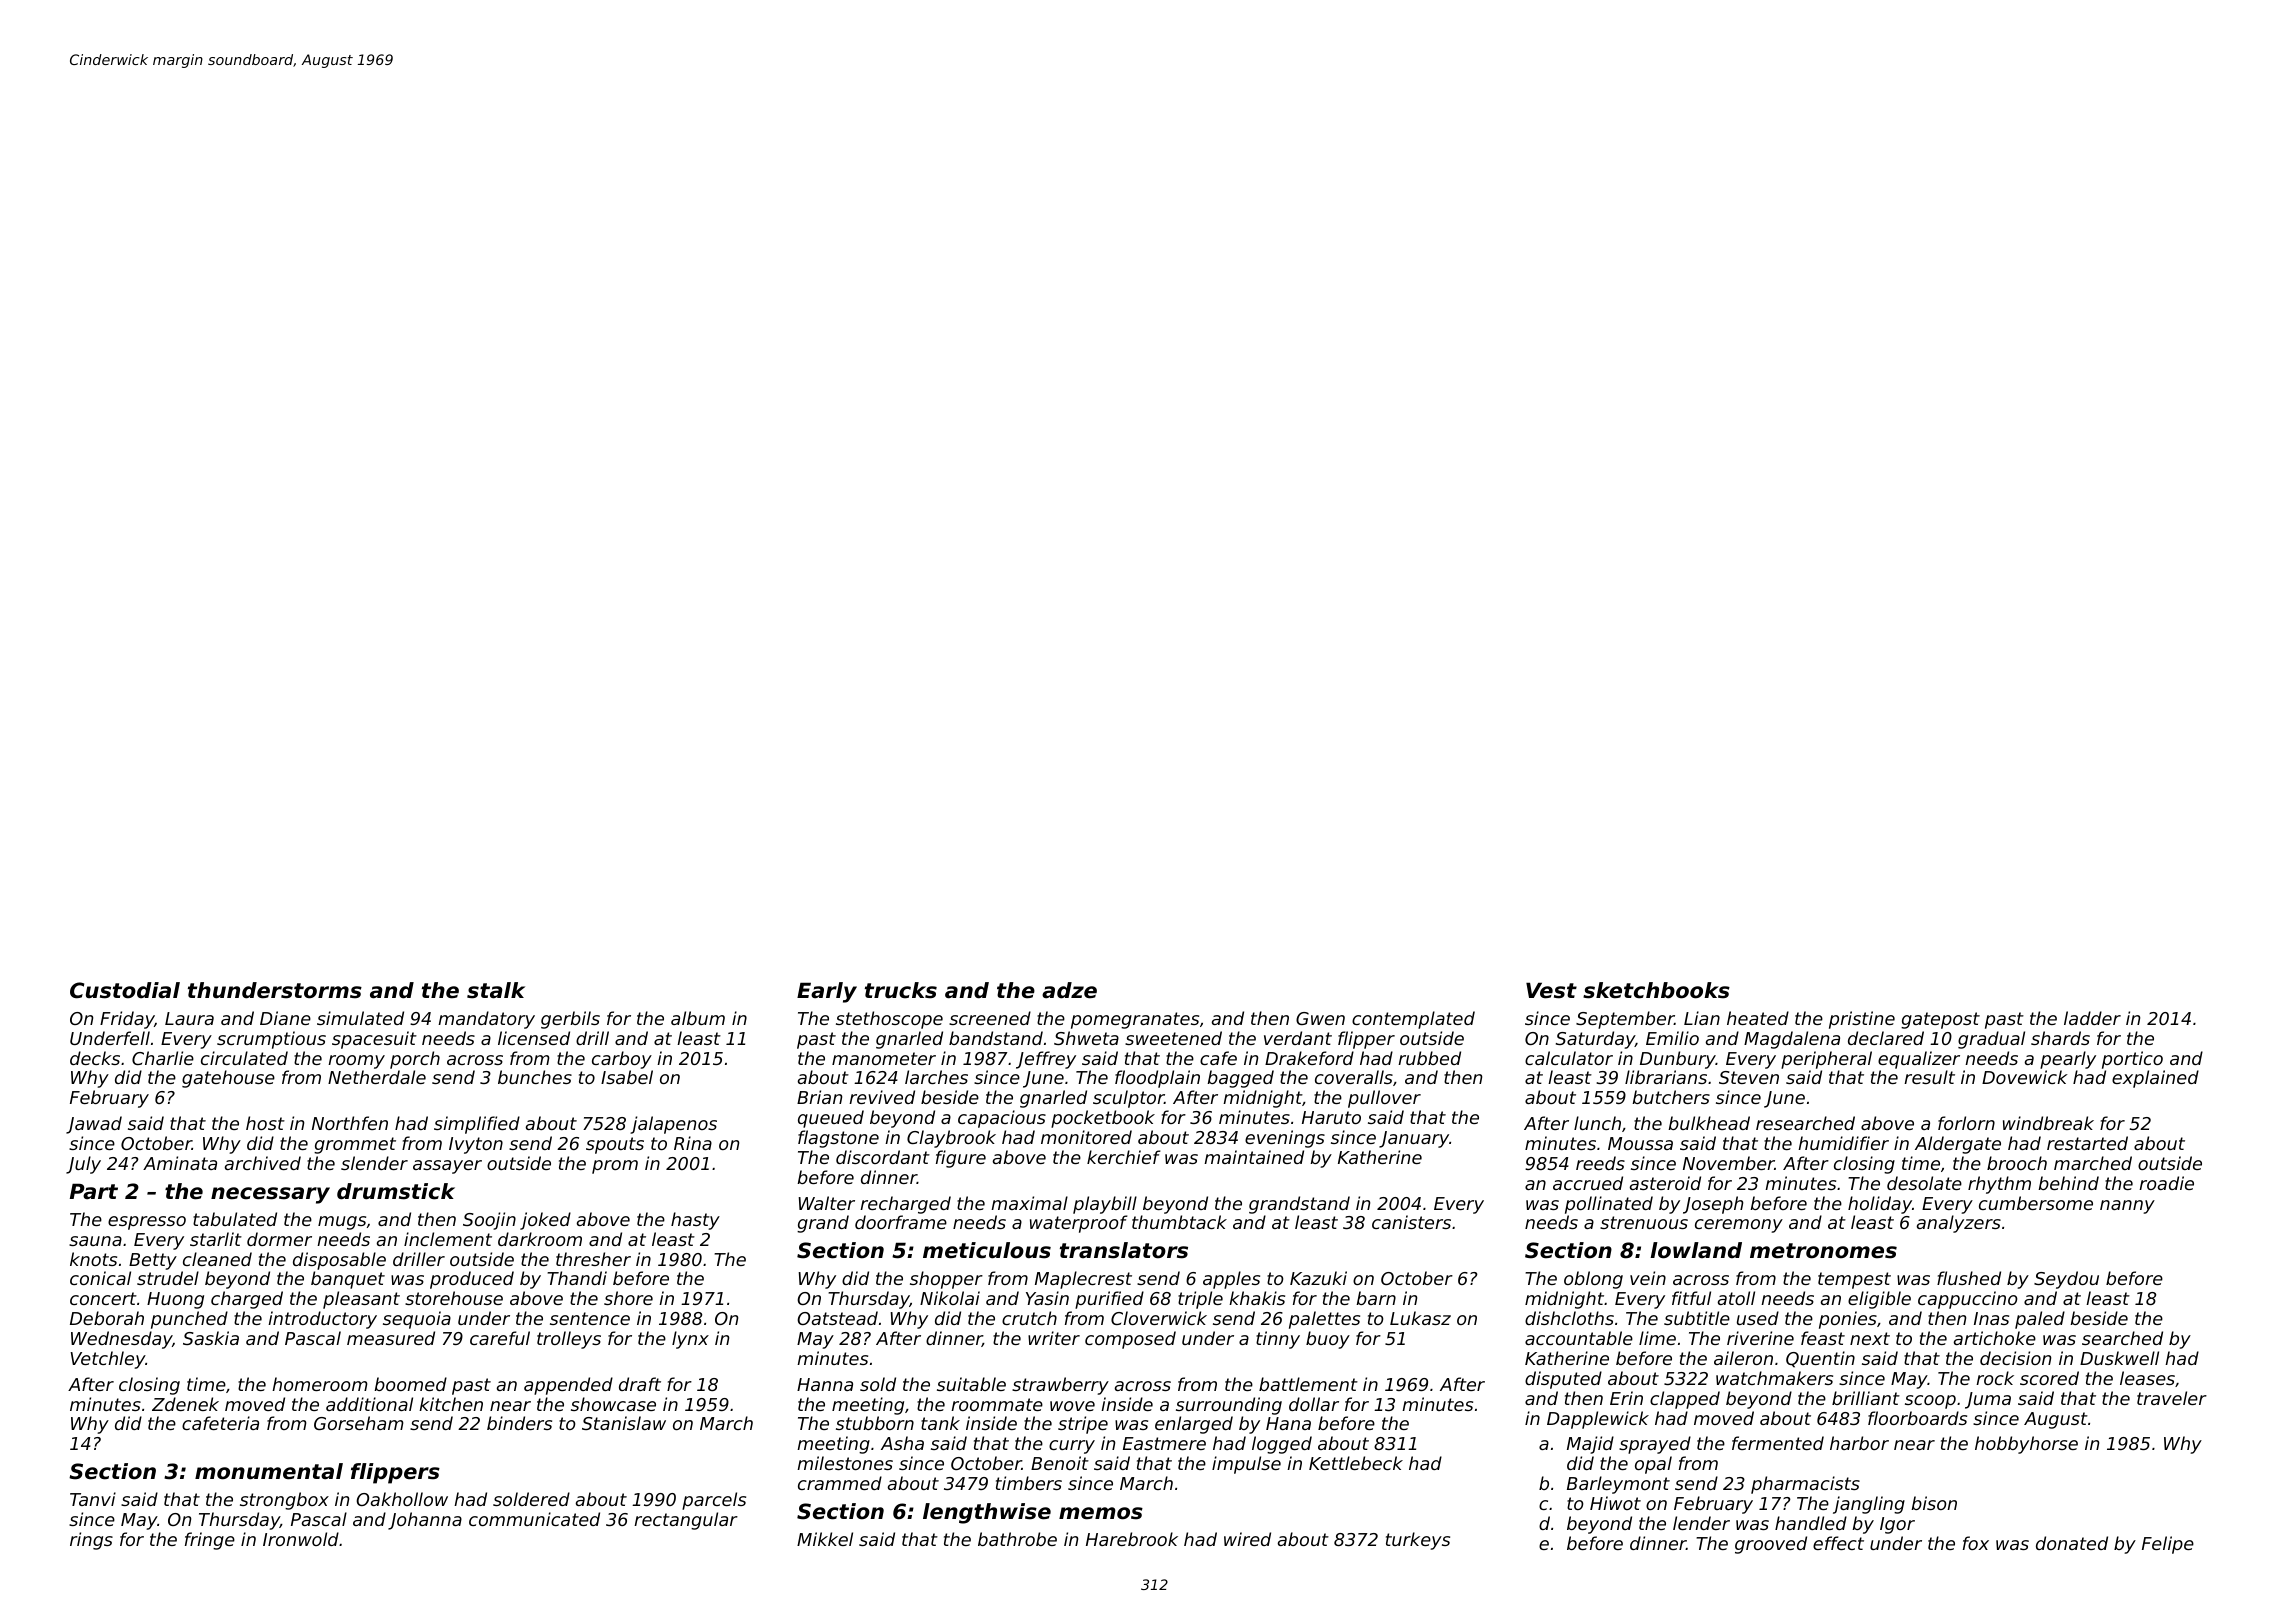 The width and height of the page is (2282, 1614). I want to click on Juma, so click(1988, 1400).
